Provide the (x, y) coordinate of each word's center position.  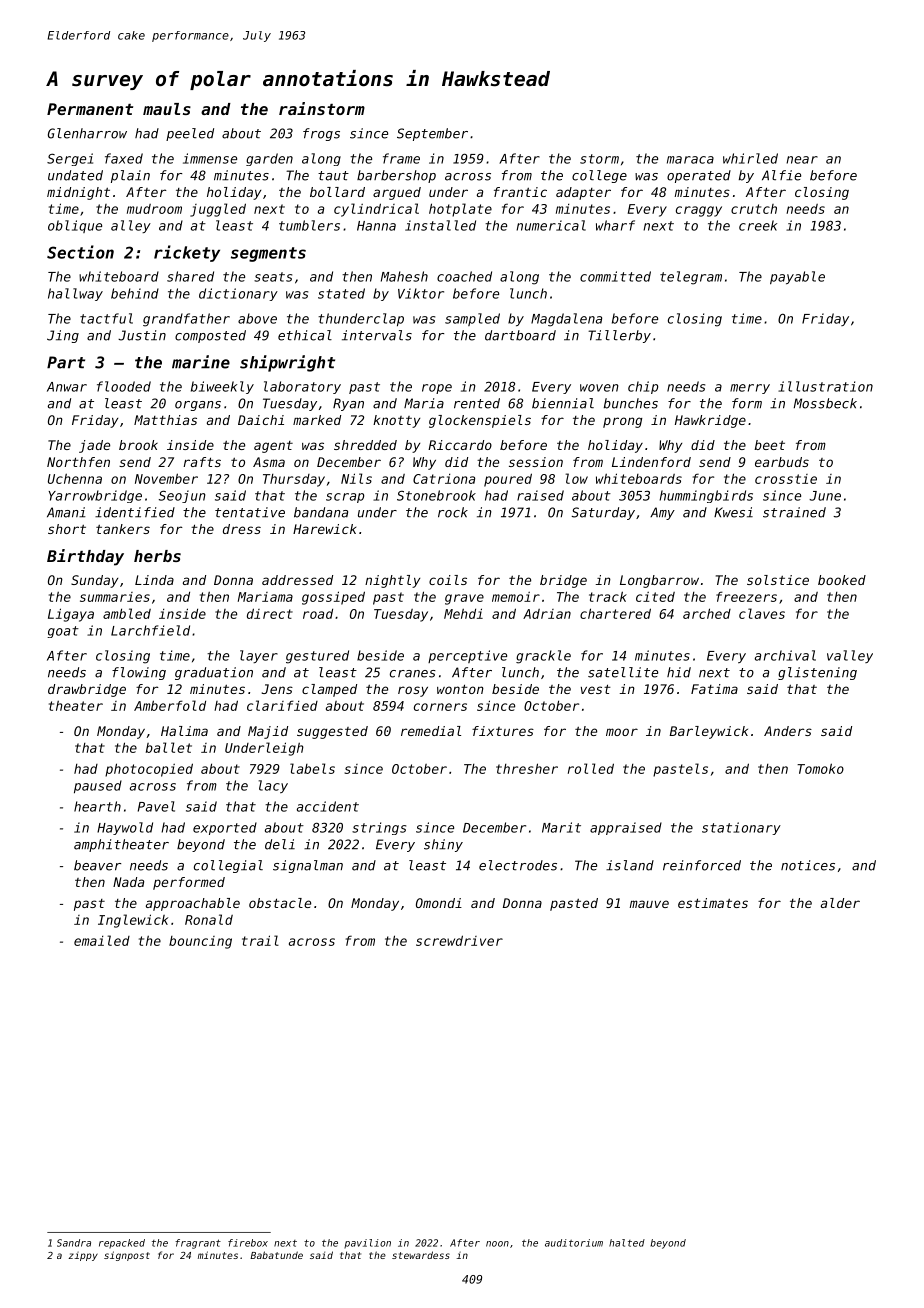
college (599, 176)
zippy (83, 1256)
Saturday (603, 513)
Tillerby (619, 336)
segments (268, 254)
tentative (250, 512)
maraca (690, 160)
